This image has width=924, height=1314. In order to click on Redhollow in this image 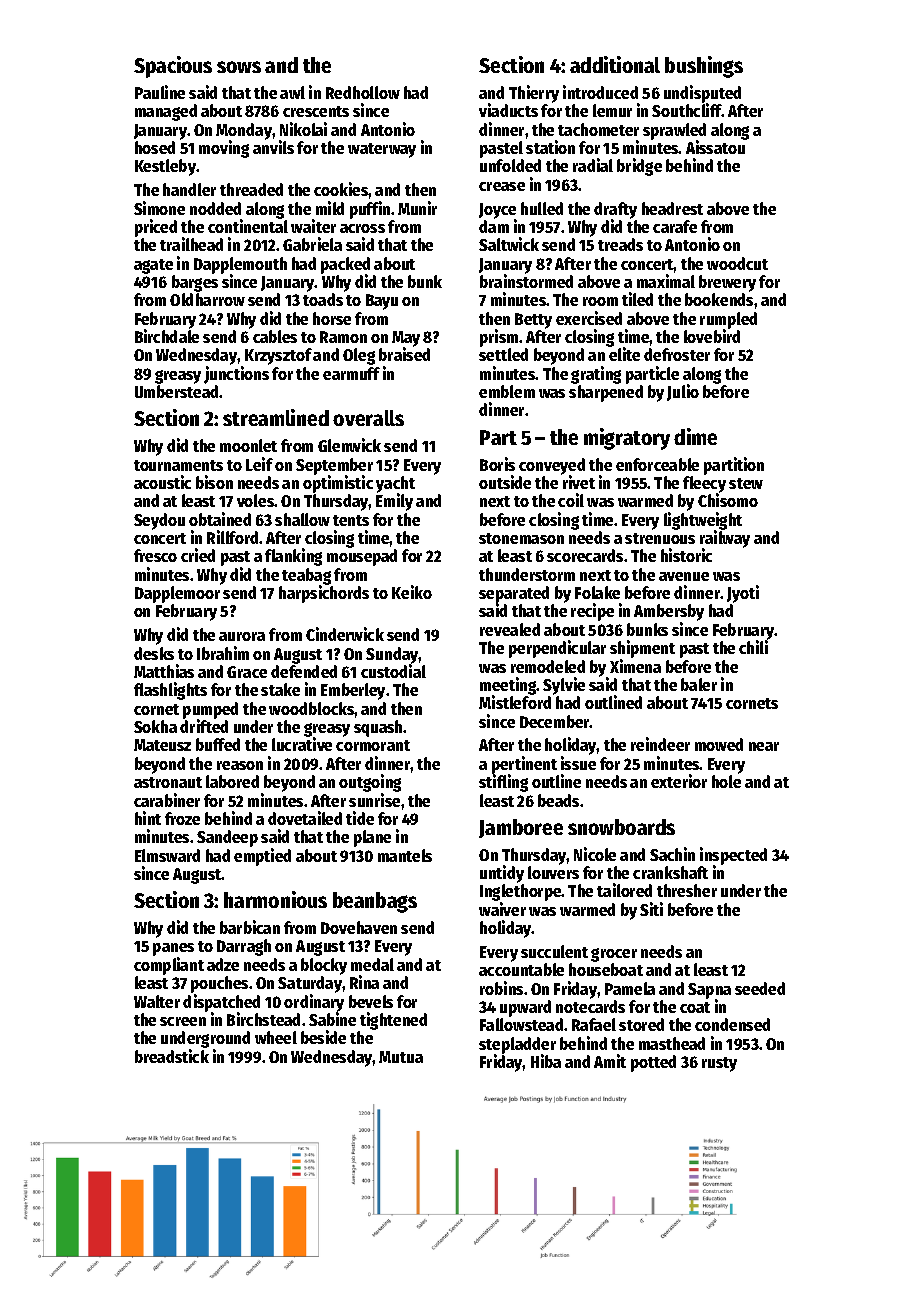, I will do `click(363, 92)`.
